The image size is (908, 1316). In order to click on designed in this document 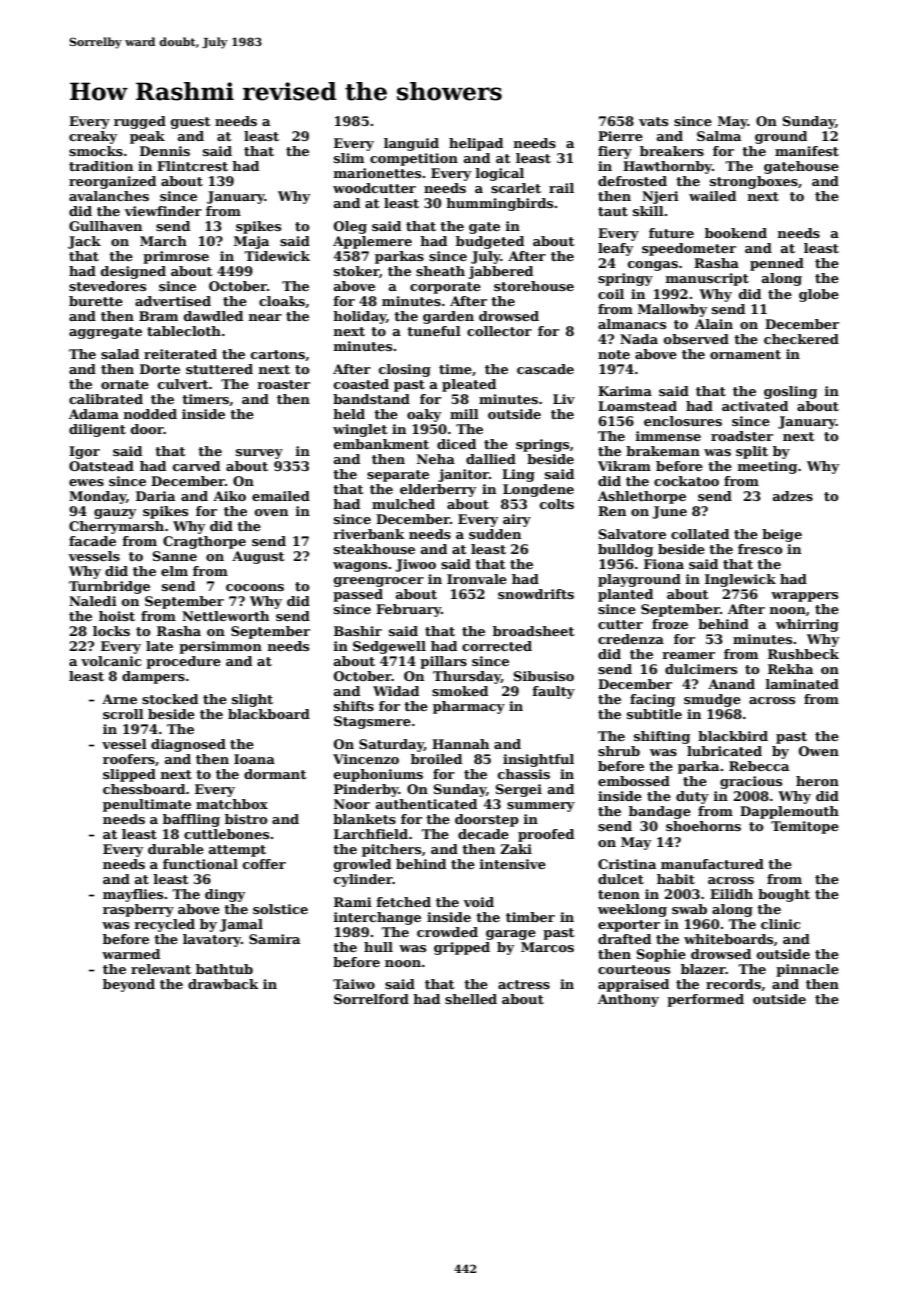, I will do `click(133, 272)`.
